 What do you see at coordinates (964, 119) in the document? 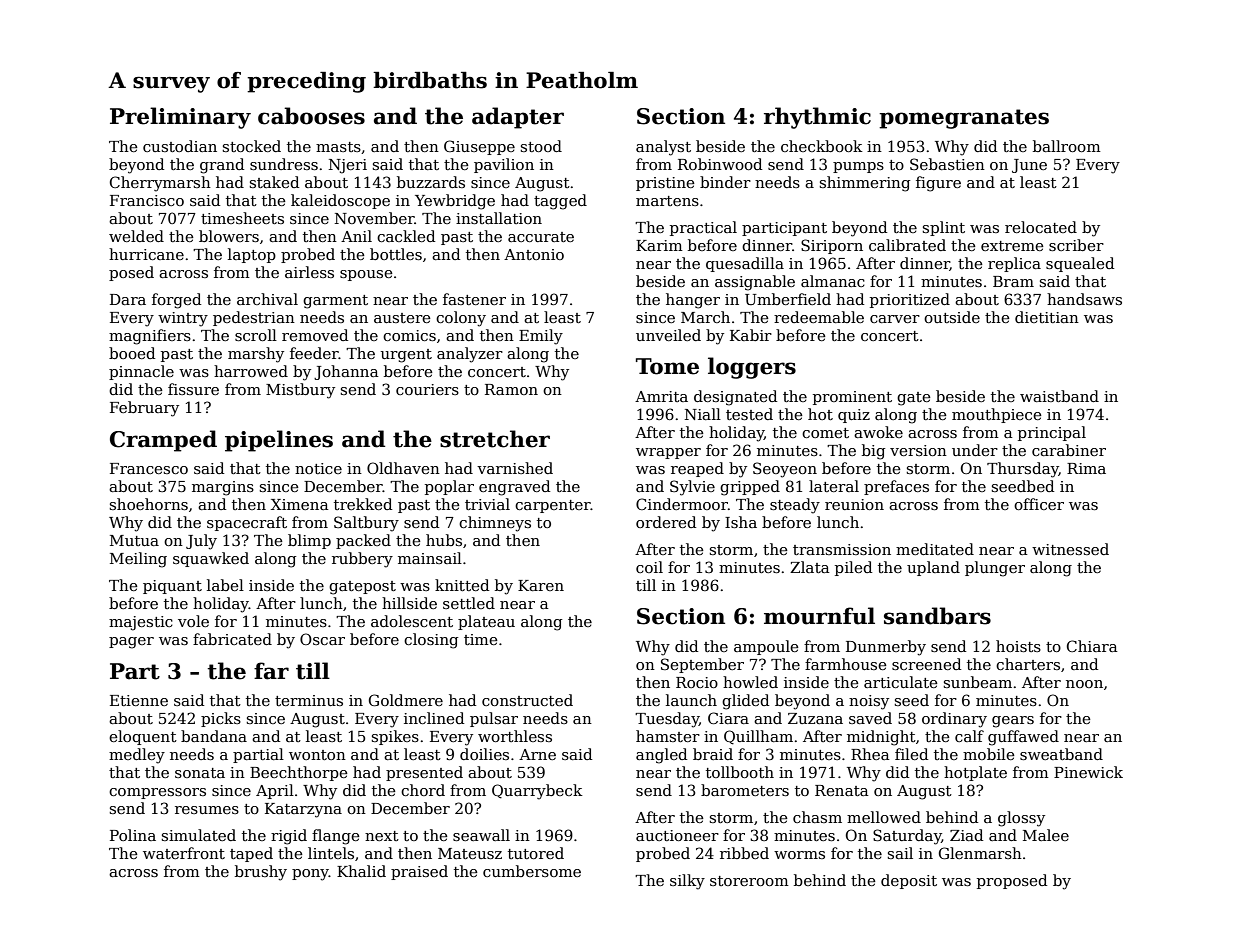
I see `pomegranates` at bounding box center [964, 119].
